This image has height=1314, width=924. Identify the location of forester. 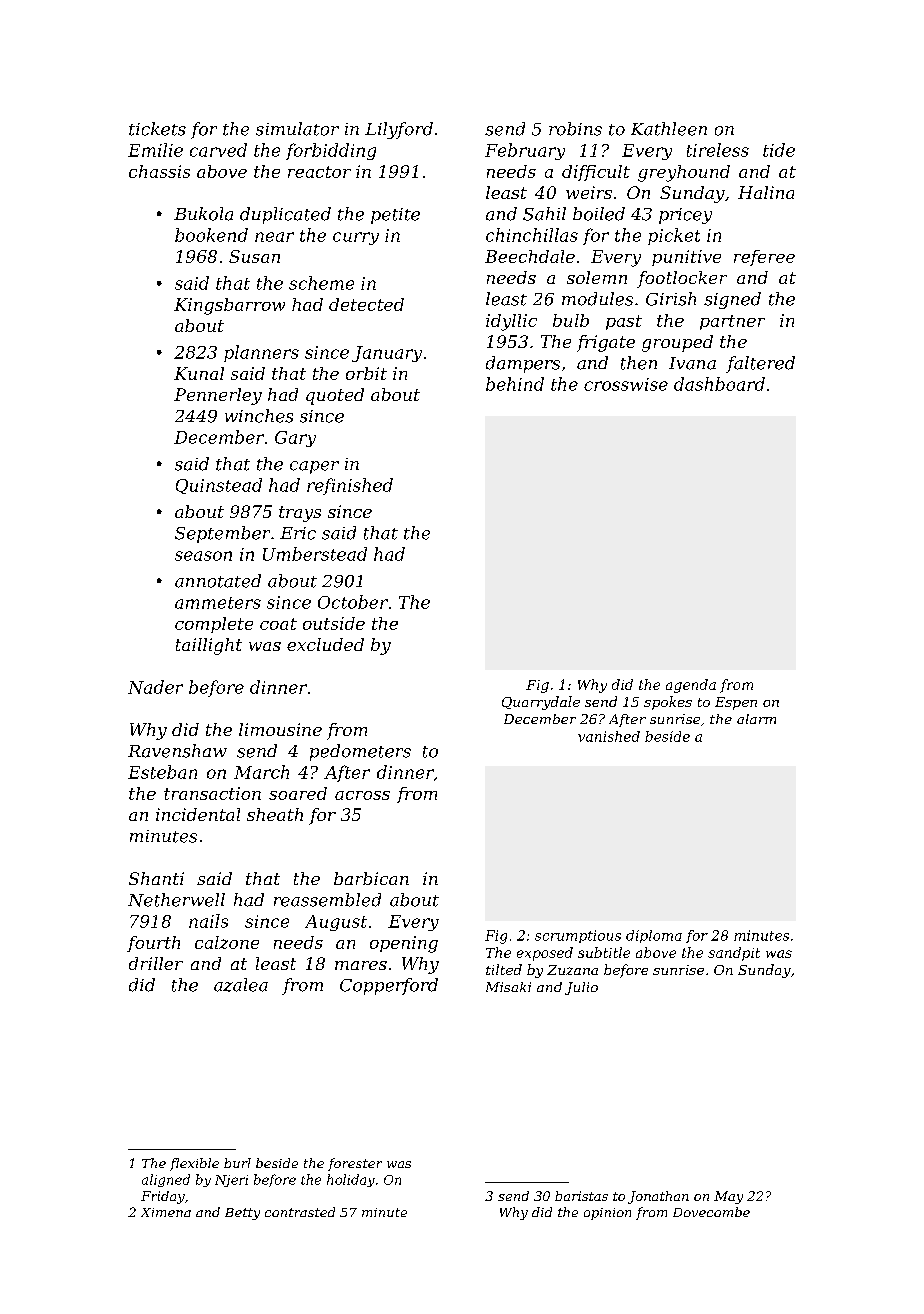
(355, 1164).
